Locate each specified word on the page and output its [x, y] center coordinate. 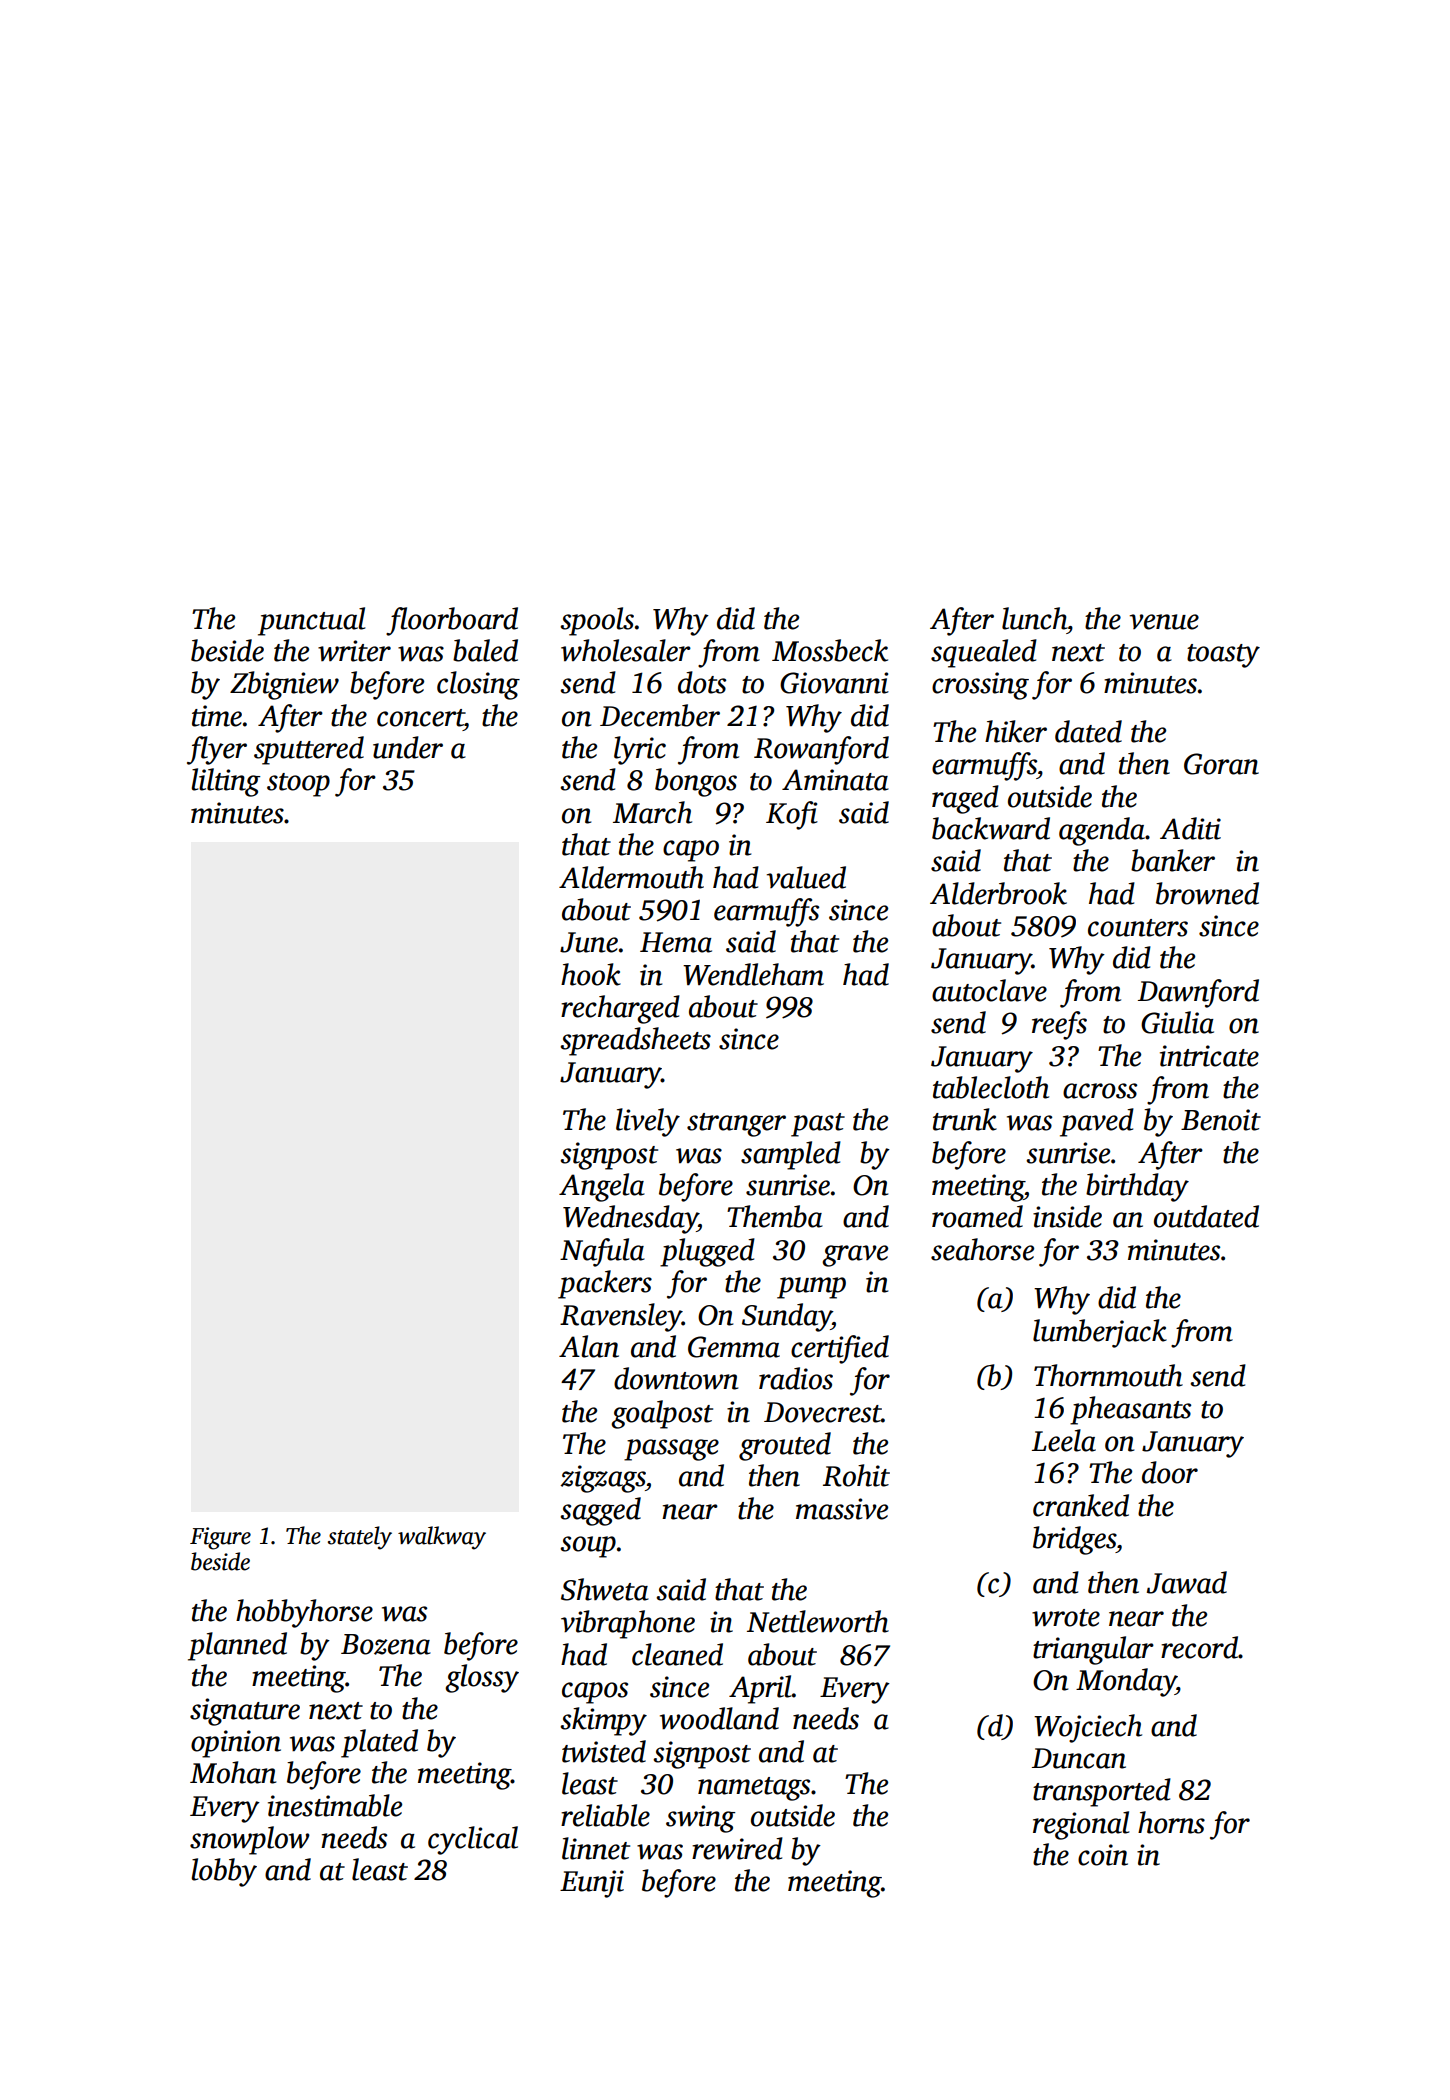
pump [811, 1288]
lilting [225, 782]
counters [1138, 928]
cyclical [473, 1840]
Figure [220, 1538]
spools [597, 621]
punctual [311, 621]
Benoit [1221, 1120]
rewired [737, 1848]
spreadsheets [635, 1041]
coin [1103, 1855]
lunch [1034, 618]
